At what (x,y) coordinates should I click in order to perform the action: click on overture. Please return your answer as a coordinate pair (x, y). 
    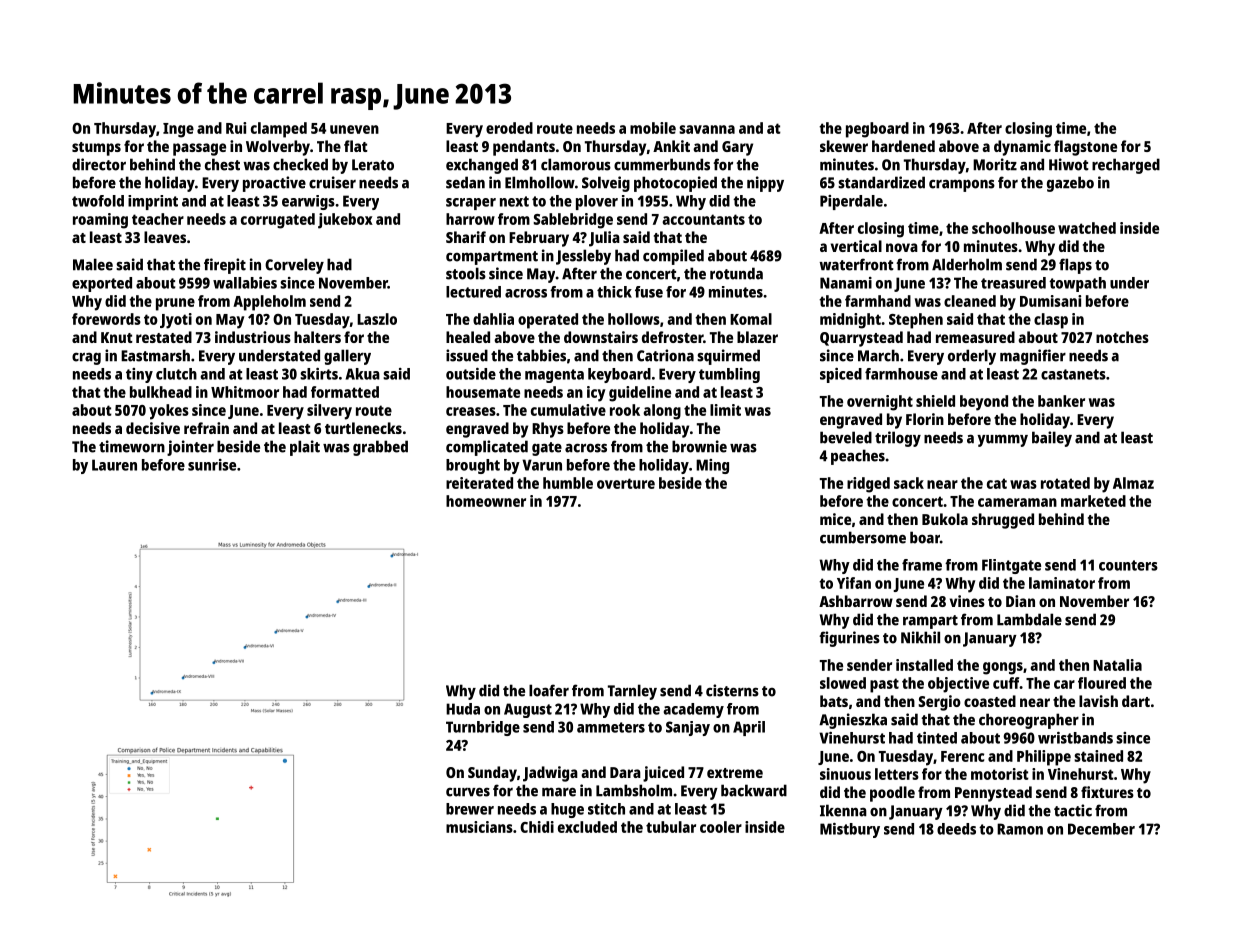
    Looking at the image, I should click on (626, 483).
